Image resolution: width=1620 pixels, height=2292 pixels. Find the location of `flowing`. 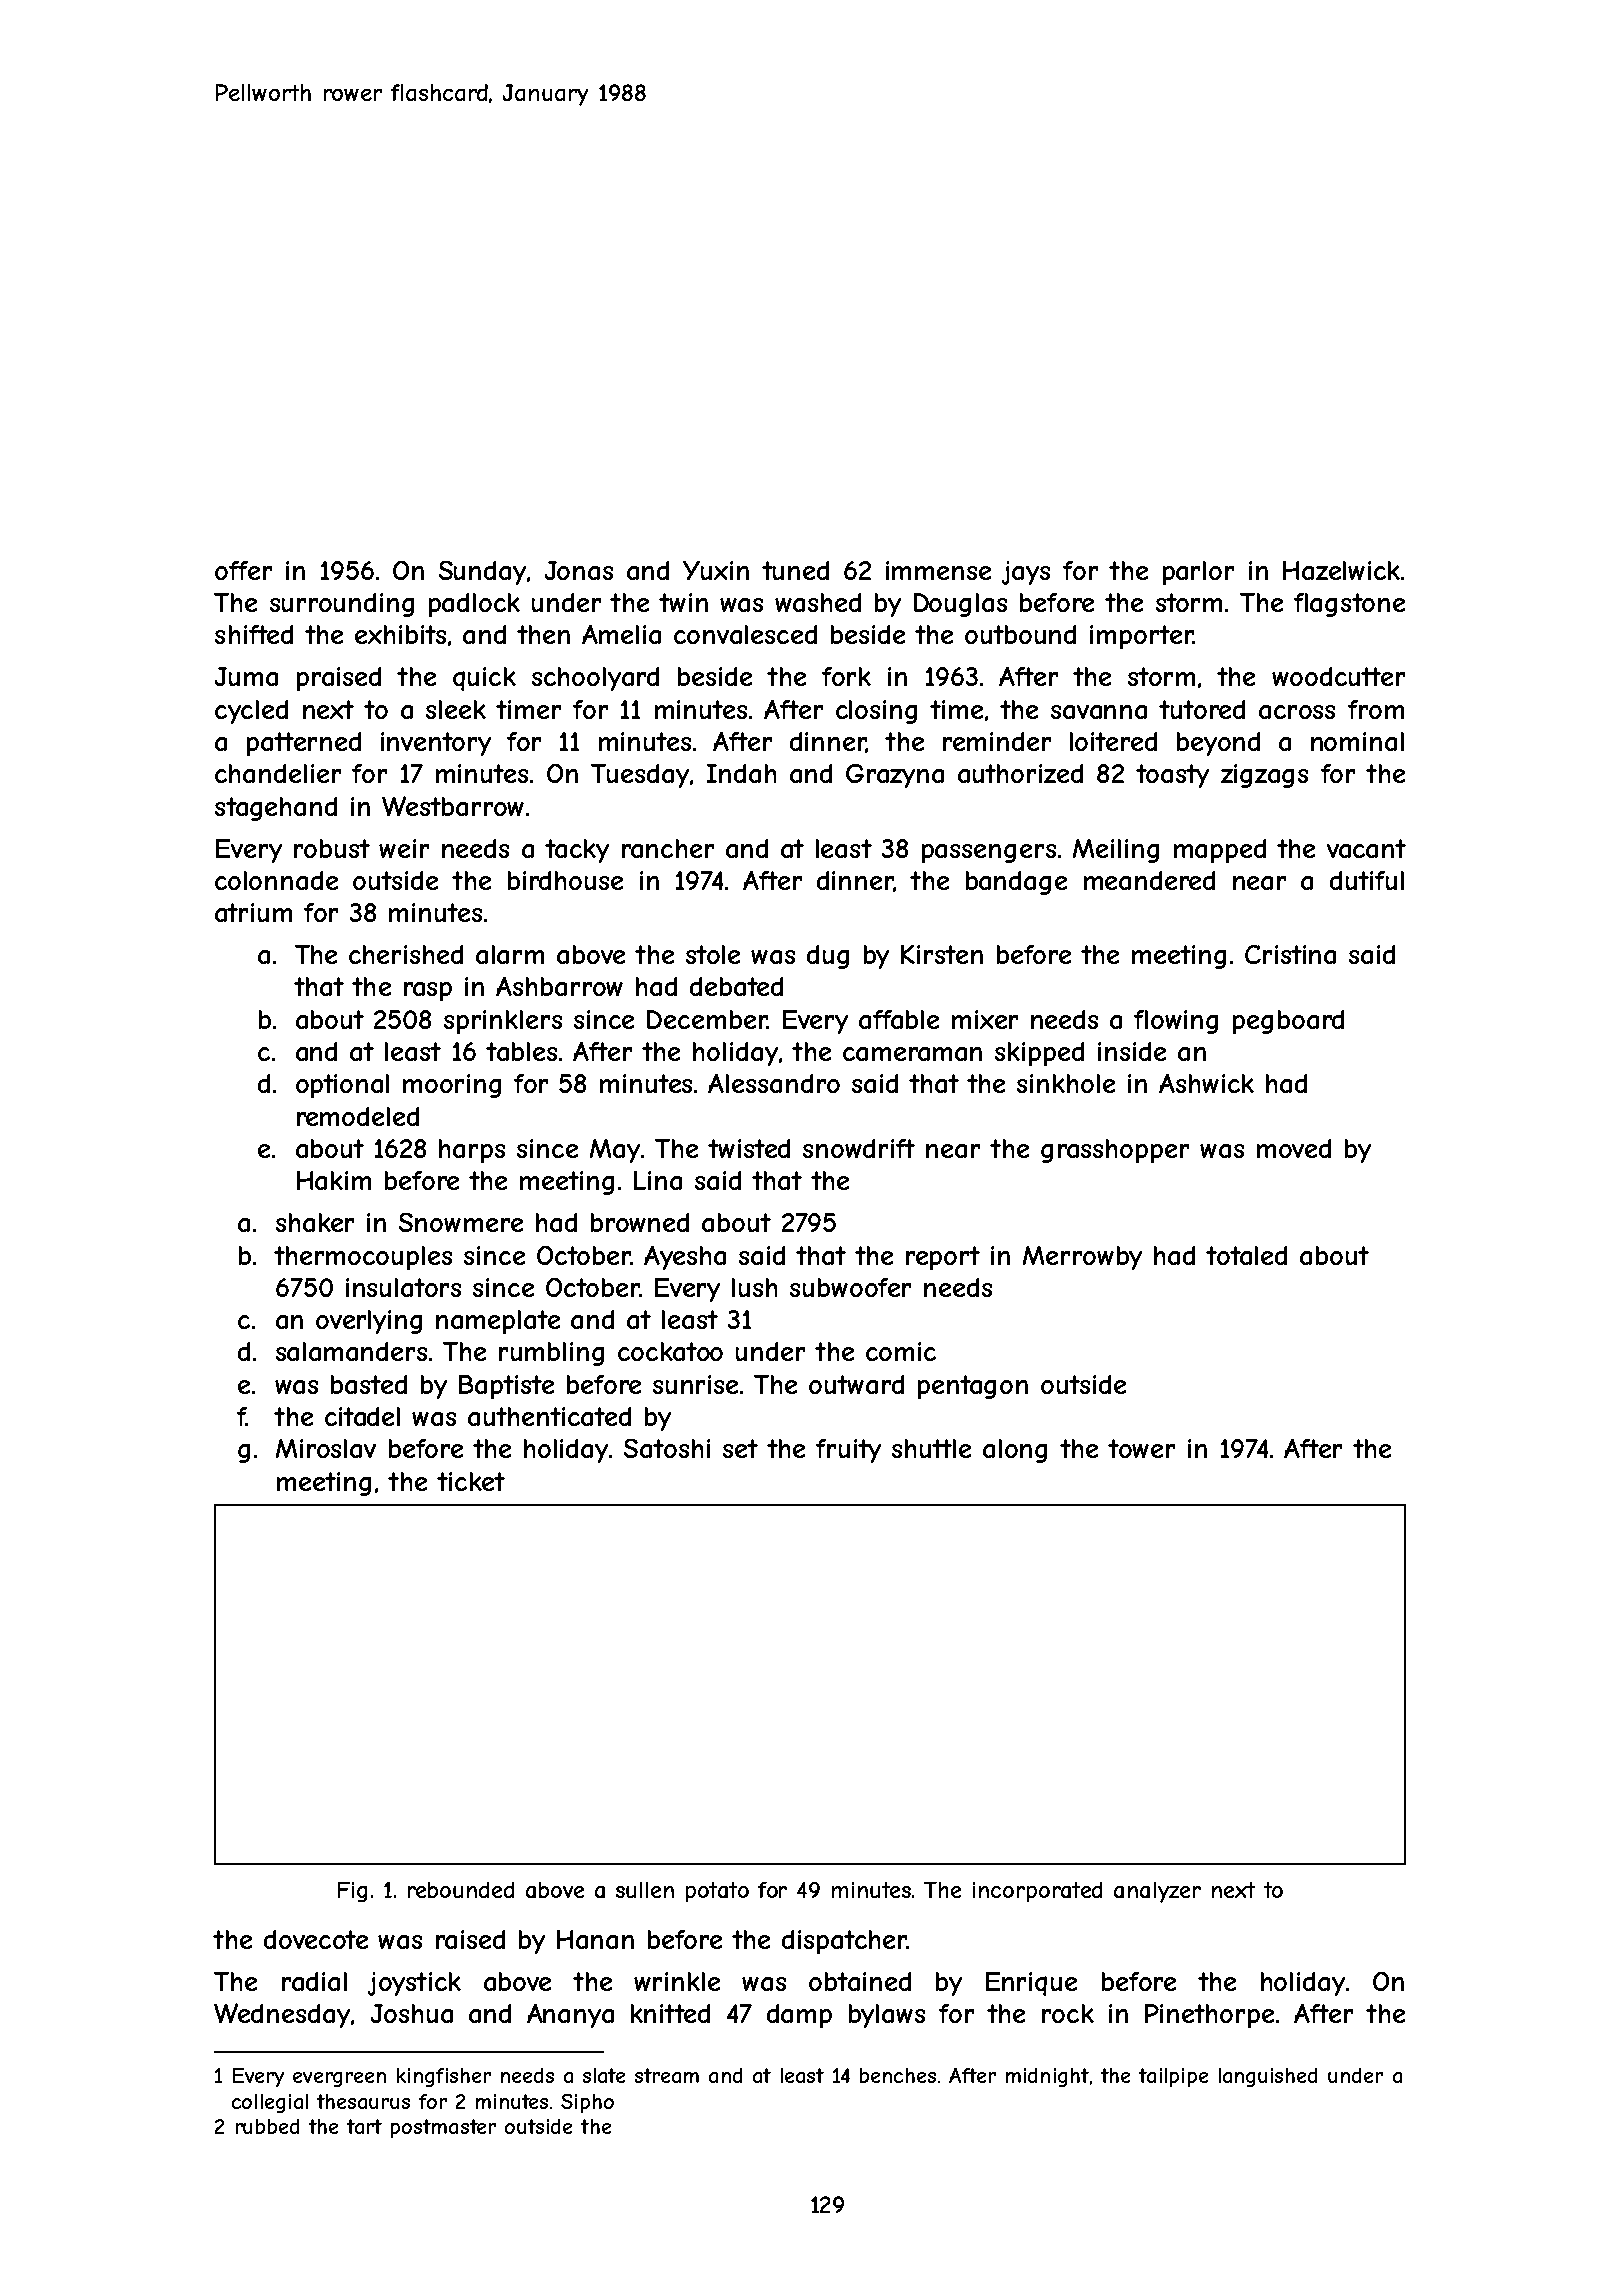

flowing is located at coordinates (1176, 1022).
